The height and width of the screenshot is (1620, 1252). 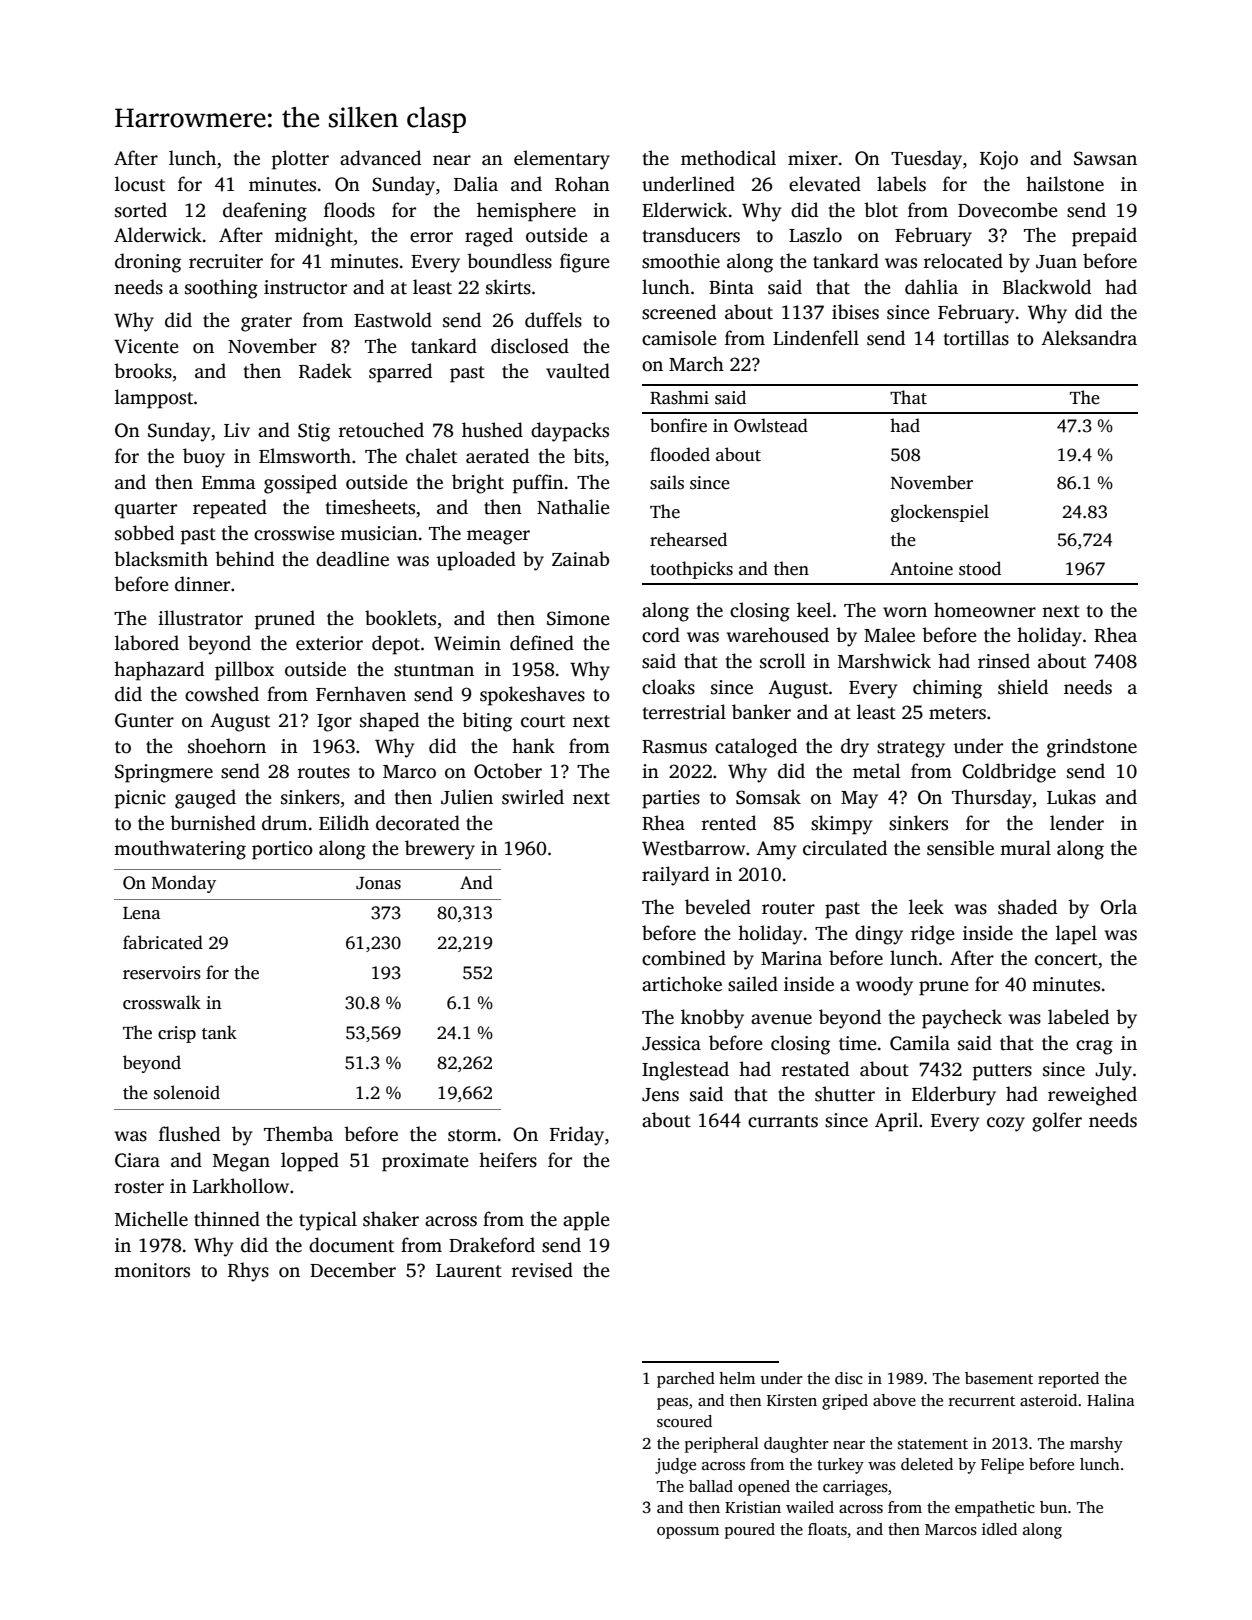 What do you see at coordinates (379, 533) in the screenshot?
I see `musician` at bounding box center [379, 533].
